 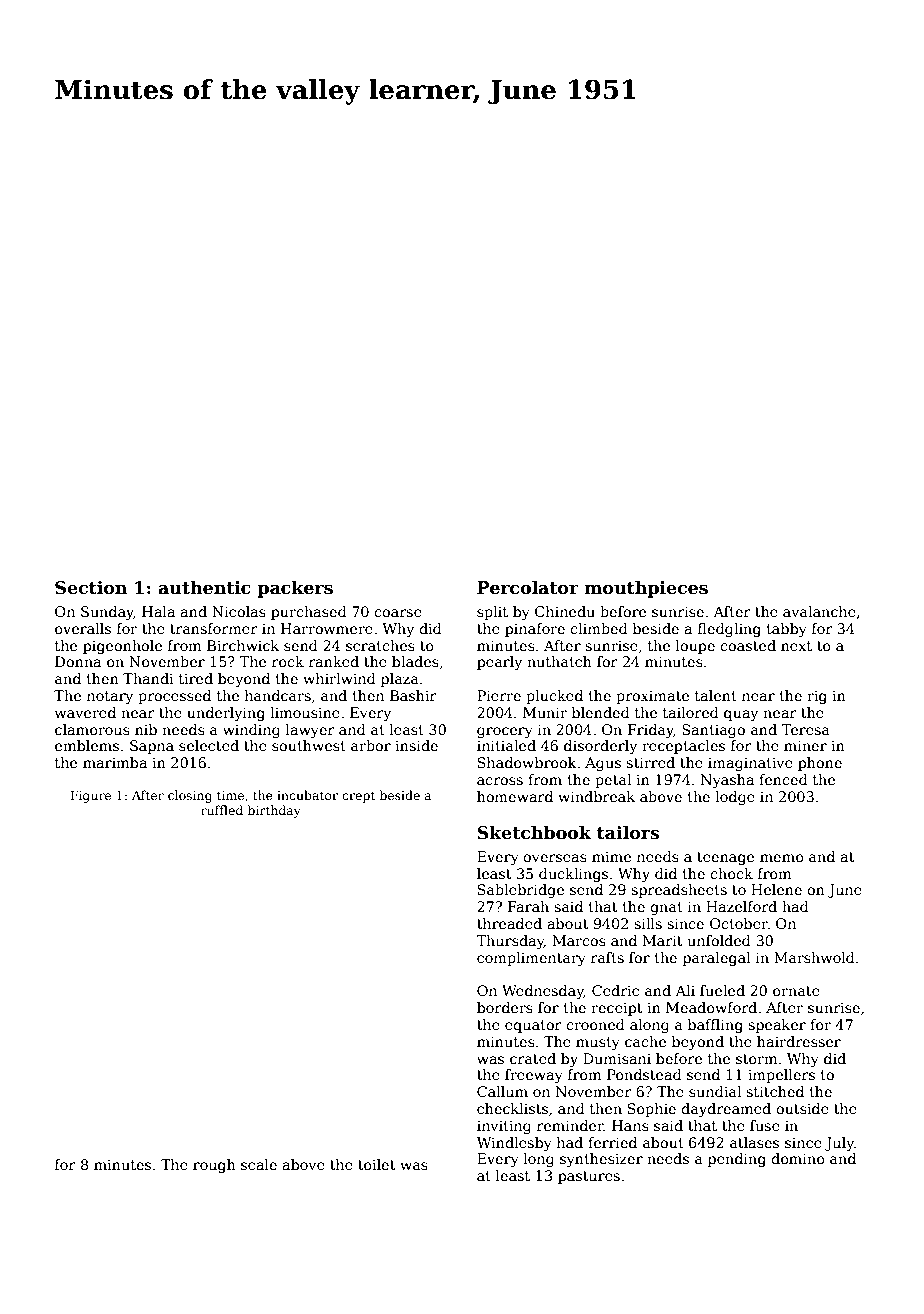 I want to click on pigeonhole, so click(x=122, y=647).
